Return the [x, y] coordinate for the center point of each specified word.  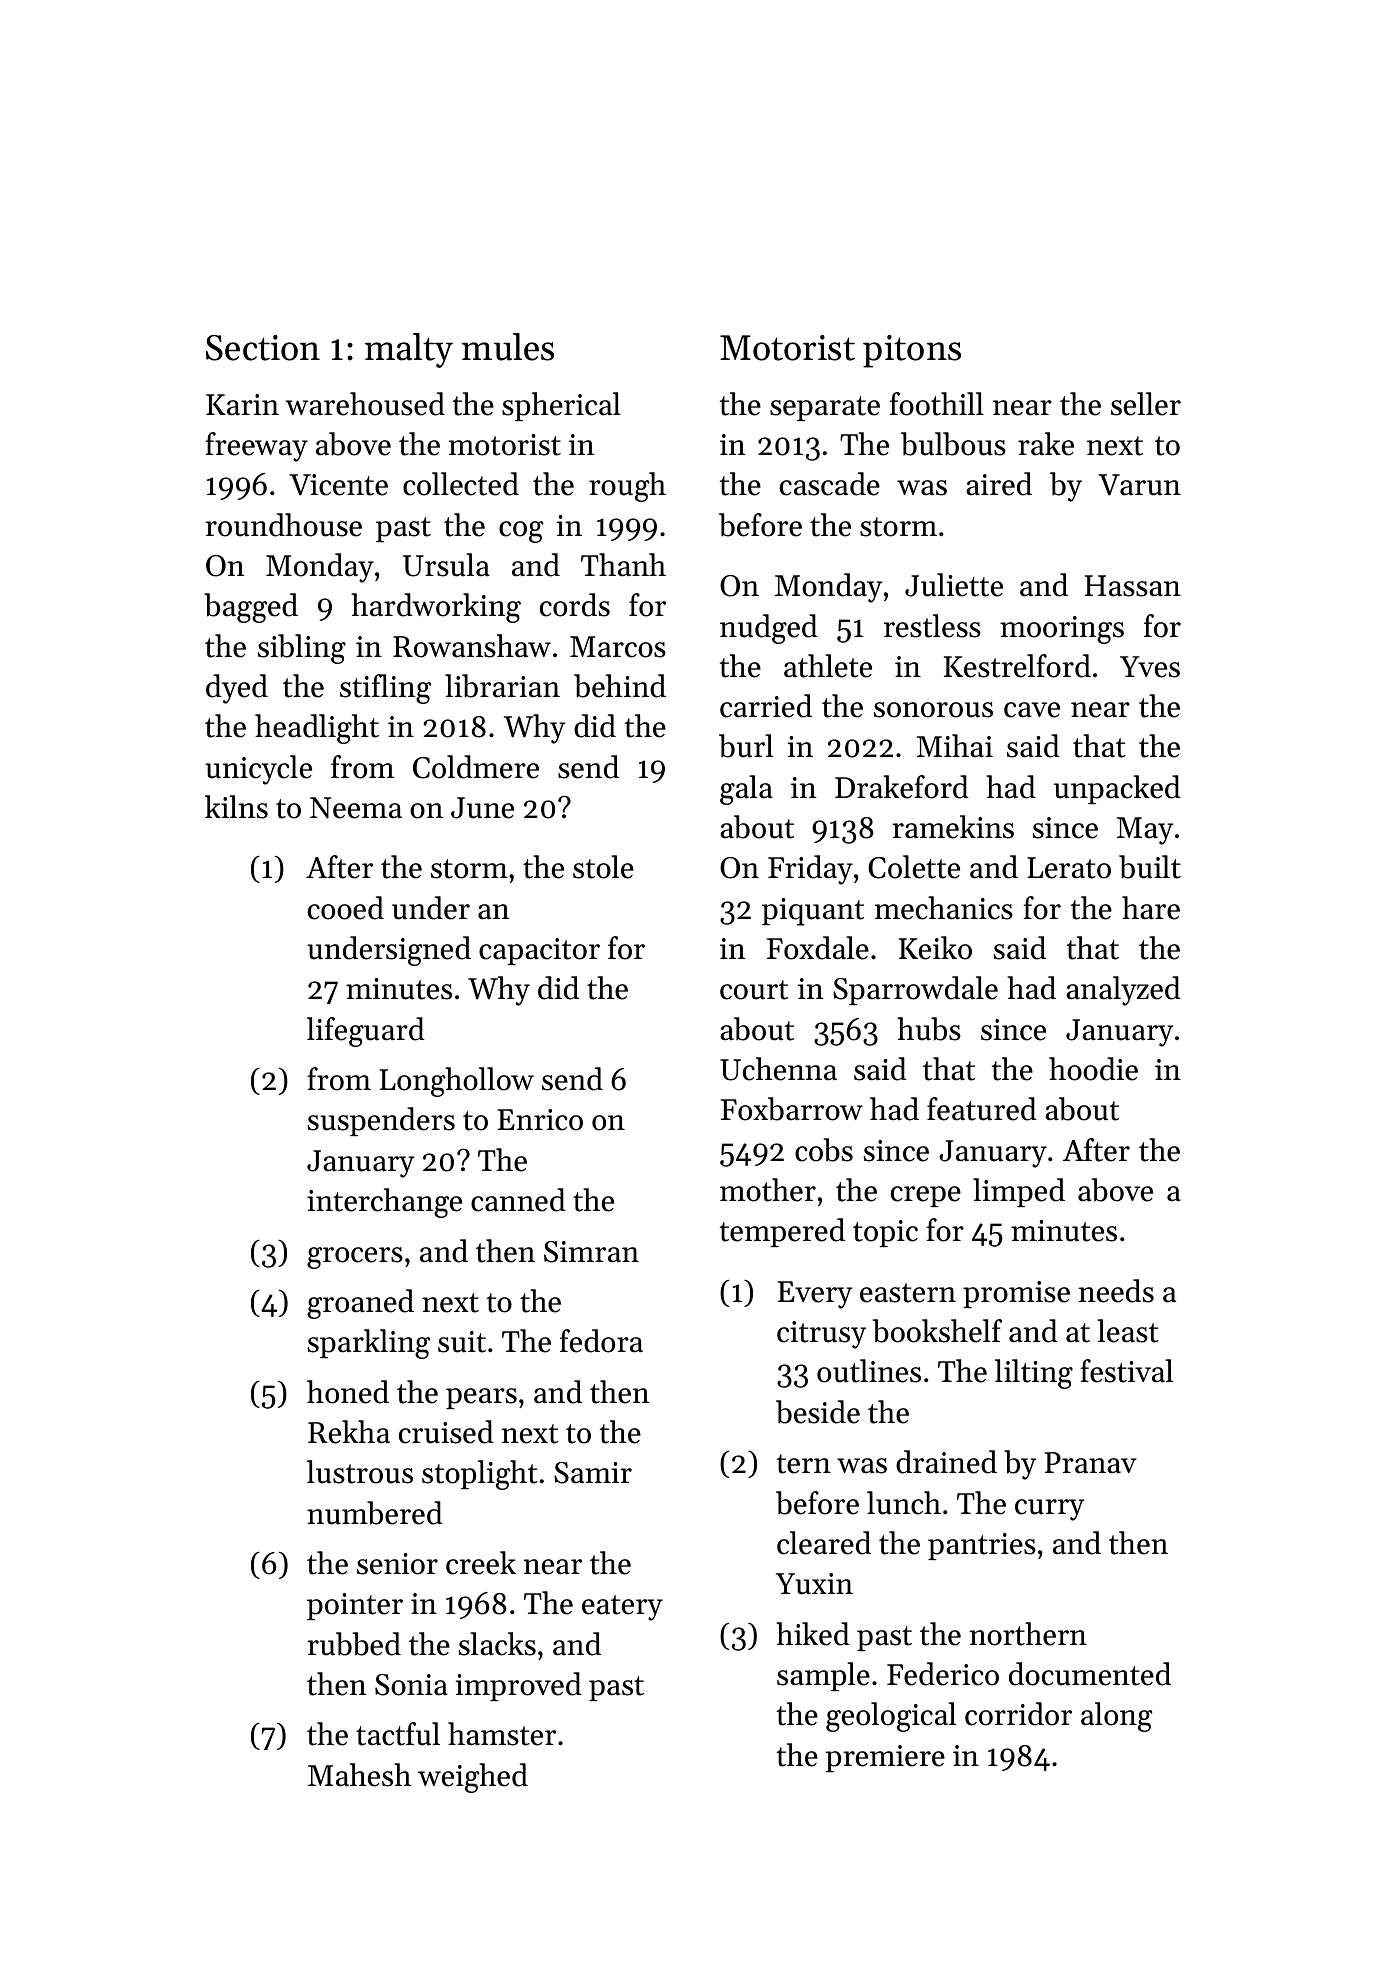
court [754, 990]
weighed [473, 1778]
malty [409, 350]
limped [1019, 1192]
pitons [912, 351]
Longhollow [457, 1082]
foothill [937, 404]
